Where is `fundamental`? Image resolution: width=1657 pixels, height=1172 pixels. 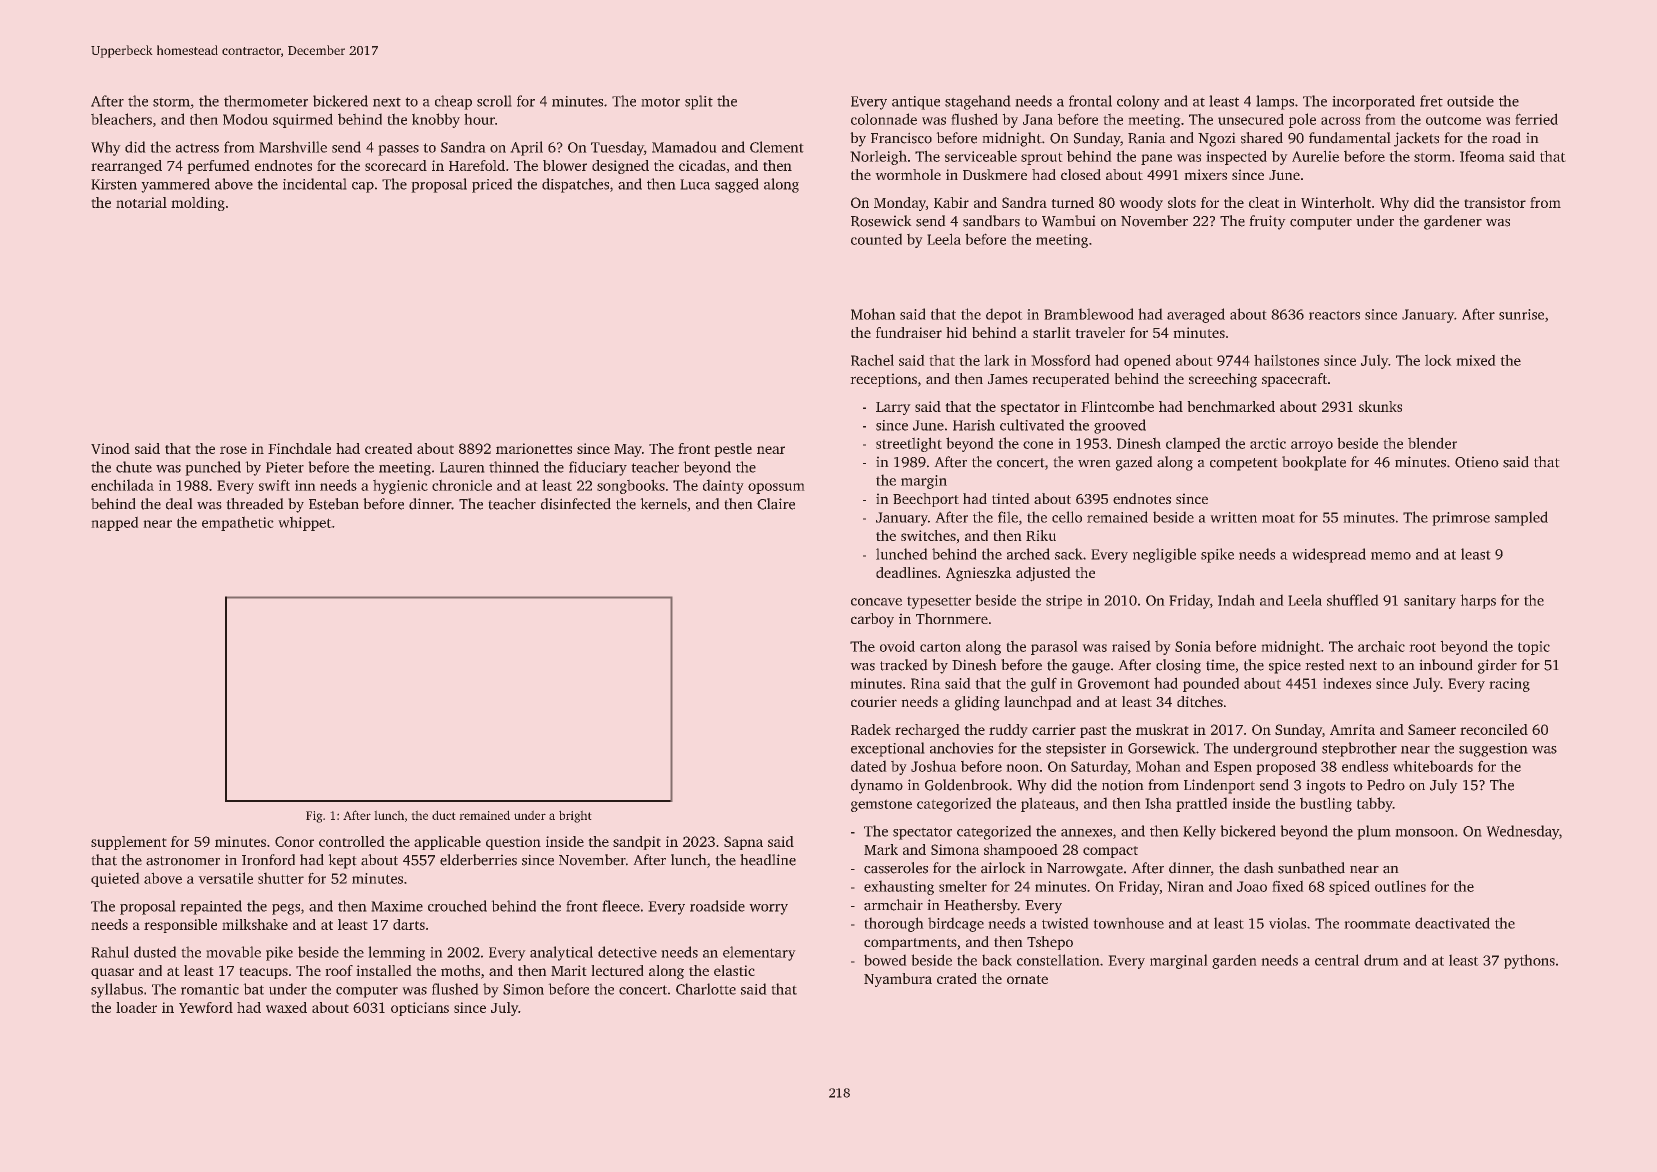
fundamental is located at coordinates (1349, 138).
